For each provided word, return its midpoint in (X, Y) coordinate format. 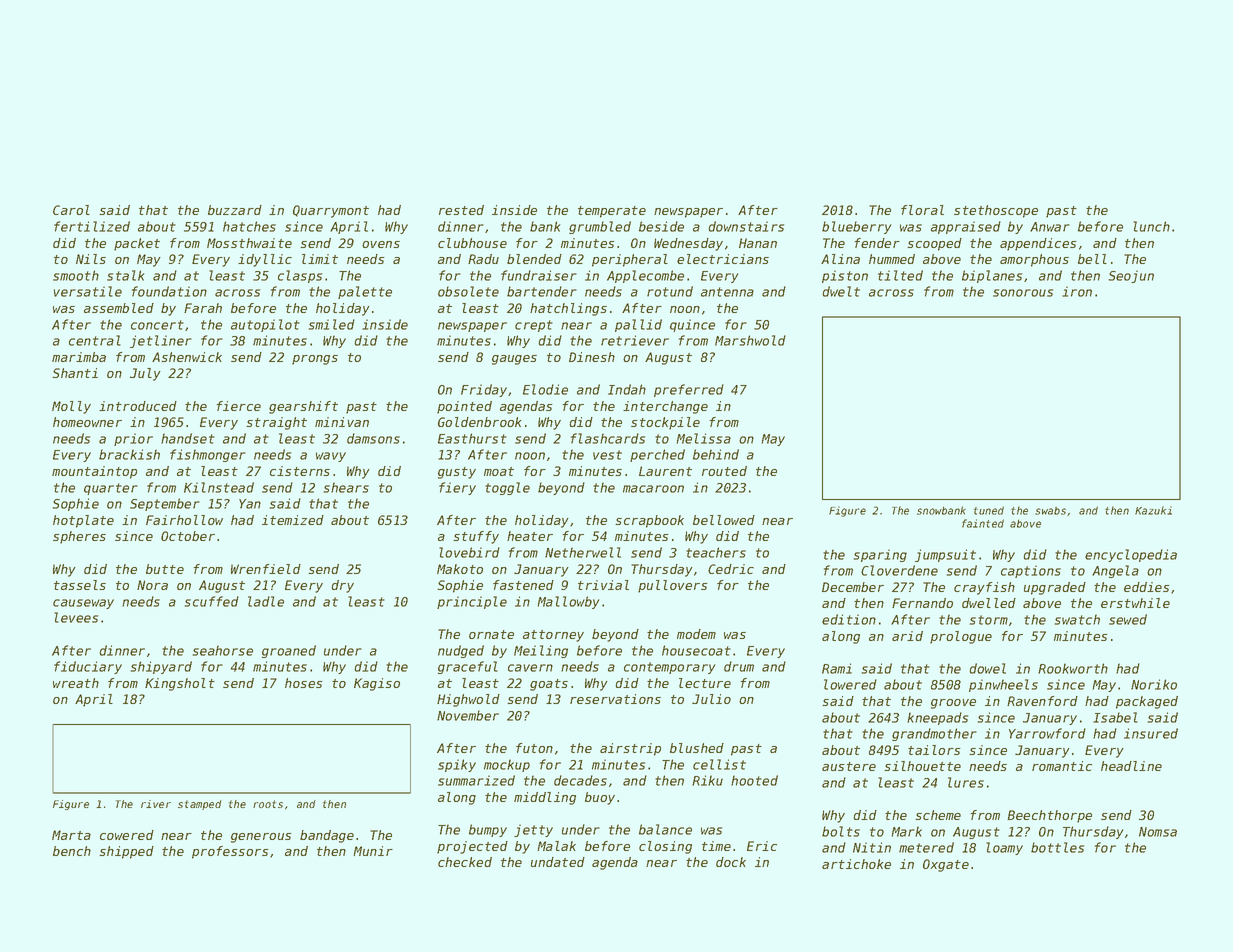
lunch (1151, 226)
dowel (987, 668)
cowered (127, 835)
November (468, 715)
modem (696, 634)
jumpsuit (945, 555)
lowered (850, 684)
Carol (71, 210)
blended (534, 259)
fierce (238, 406)
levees (76, 617)
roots (268, 804)
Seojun (1131, 276)
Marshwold (750, 340)
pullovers (672, 586)
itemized (293, 520)
